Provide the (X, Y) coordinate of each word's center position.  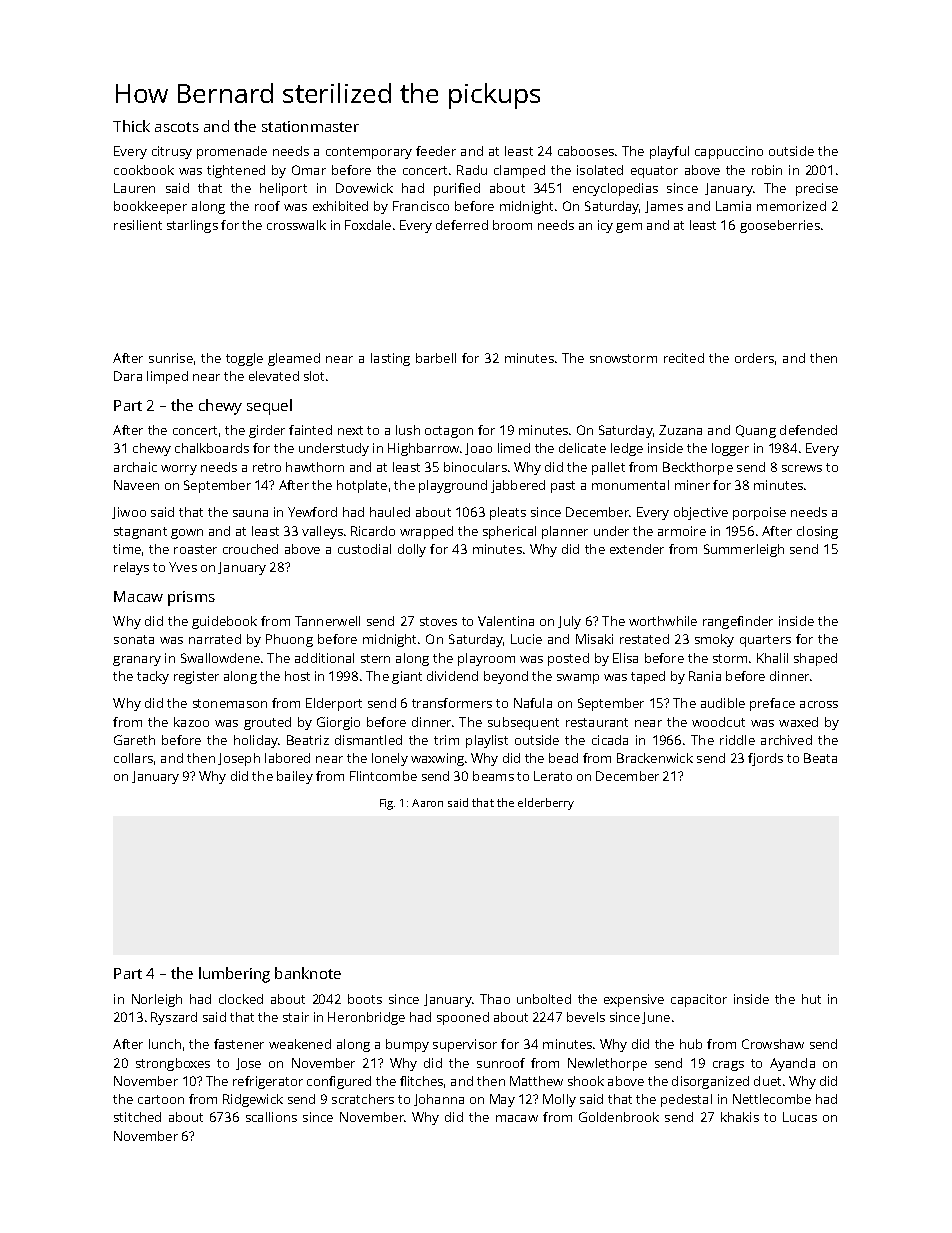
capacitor (699, 1000)
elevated (274, 376)
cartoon (161, 1099)
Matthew (536, 1081)
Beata (820, 758)
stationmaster (310, 126)
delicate (582, 448)
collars (133, 758)
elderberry (546, 804)
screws (802, 468)
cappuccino (729, 152)
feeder (436, 151)
